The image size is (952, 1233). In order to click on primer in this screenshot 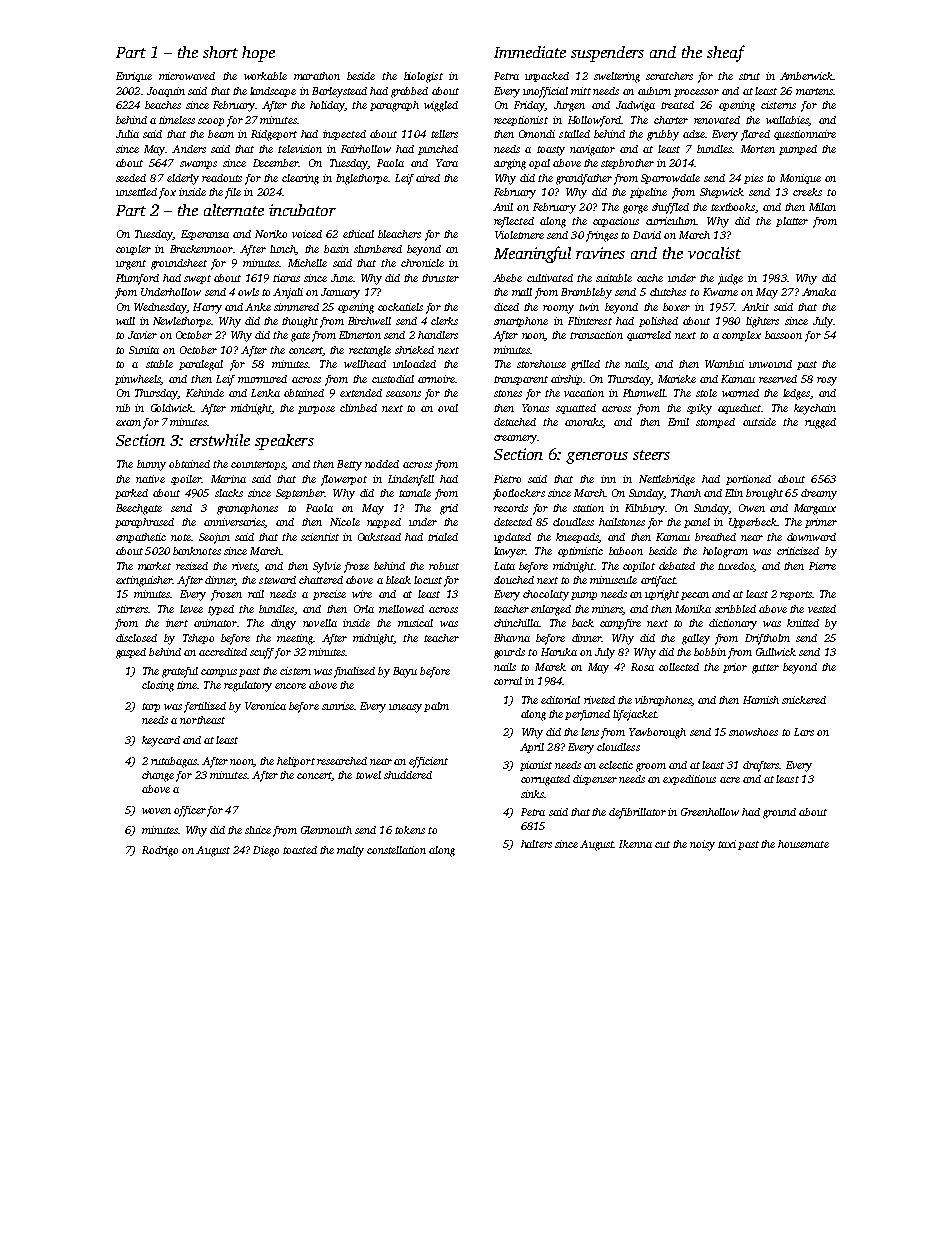, I will do `click(821, 523)`.
